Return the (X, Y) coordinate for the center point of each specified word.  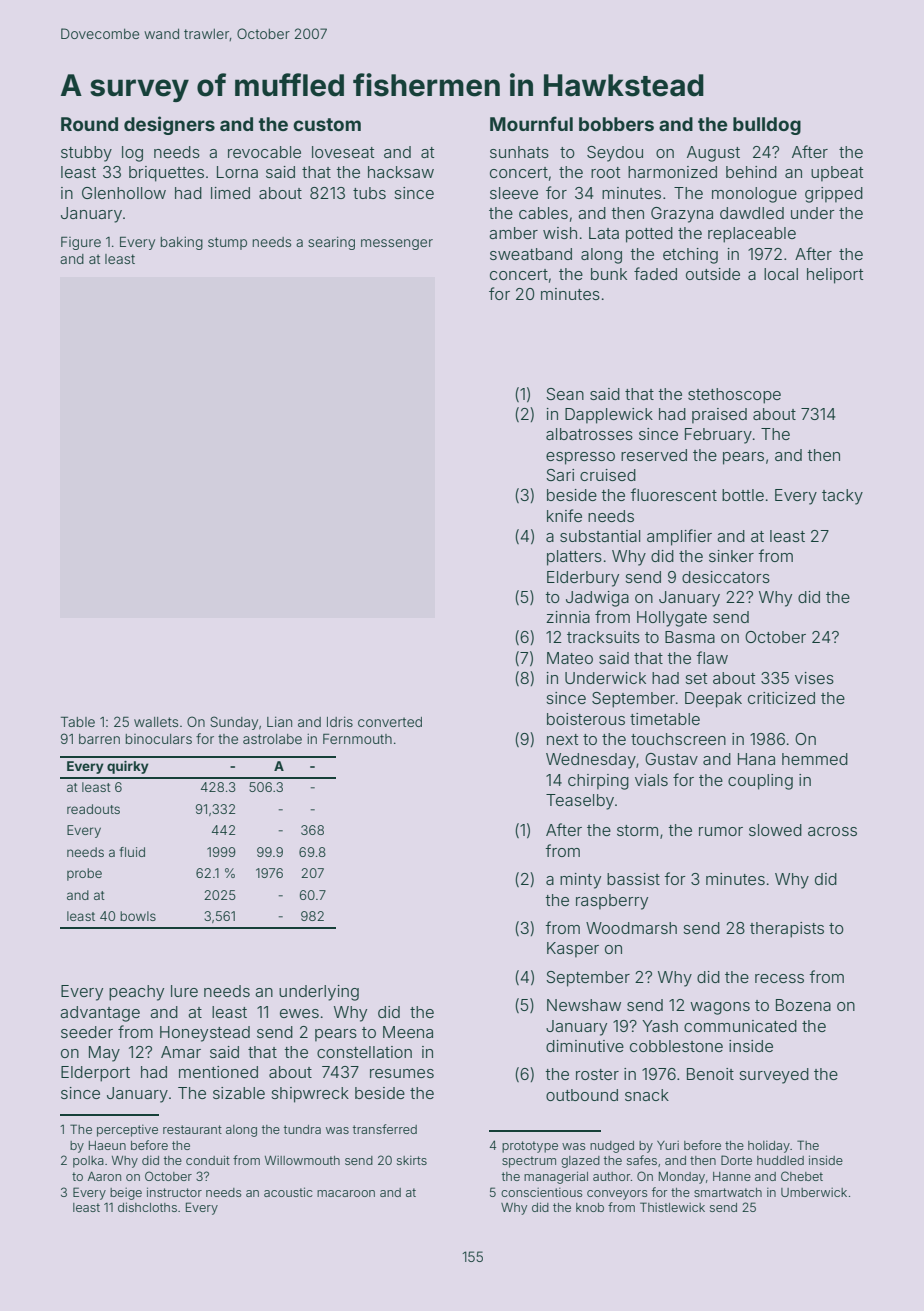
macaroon (346, 1193)
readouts (93, 809)
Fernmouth (357, 738)
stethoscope (734, 396)
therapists (787, 930)
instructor (174, 1192)
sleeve (514, 193)
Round (89, 124)
